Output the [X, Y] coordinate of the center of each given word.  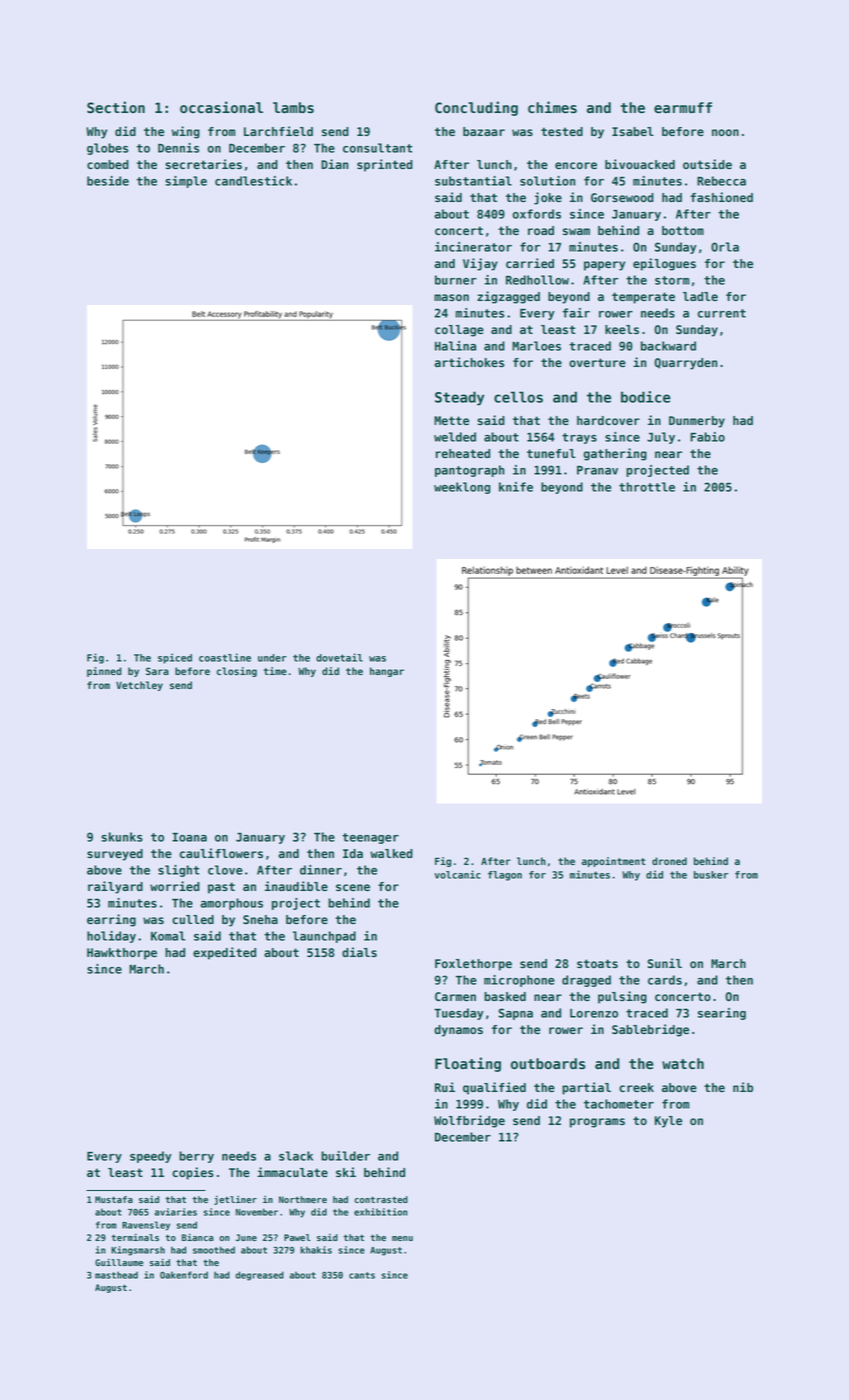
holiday [111, 937]
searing [722, 1014]
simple [186, 182]
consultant [377, 148]
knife [516, 487]
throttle [647, 487]
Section [116, 107]
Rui [445, 1087]
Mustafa [114, 1199]
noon [725, 132]
